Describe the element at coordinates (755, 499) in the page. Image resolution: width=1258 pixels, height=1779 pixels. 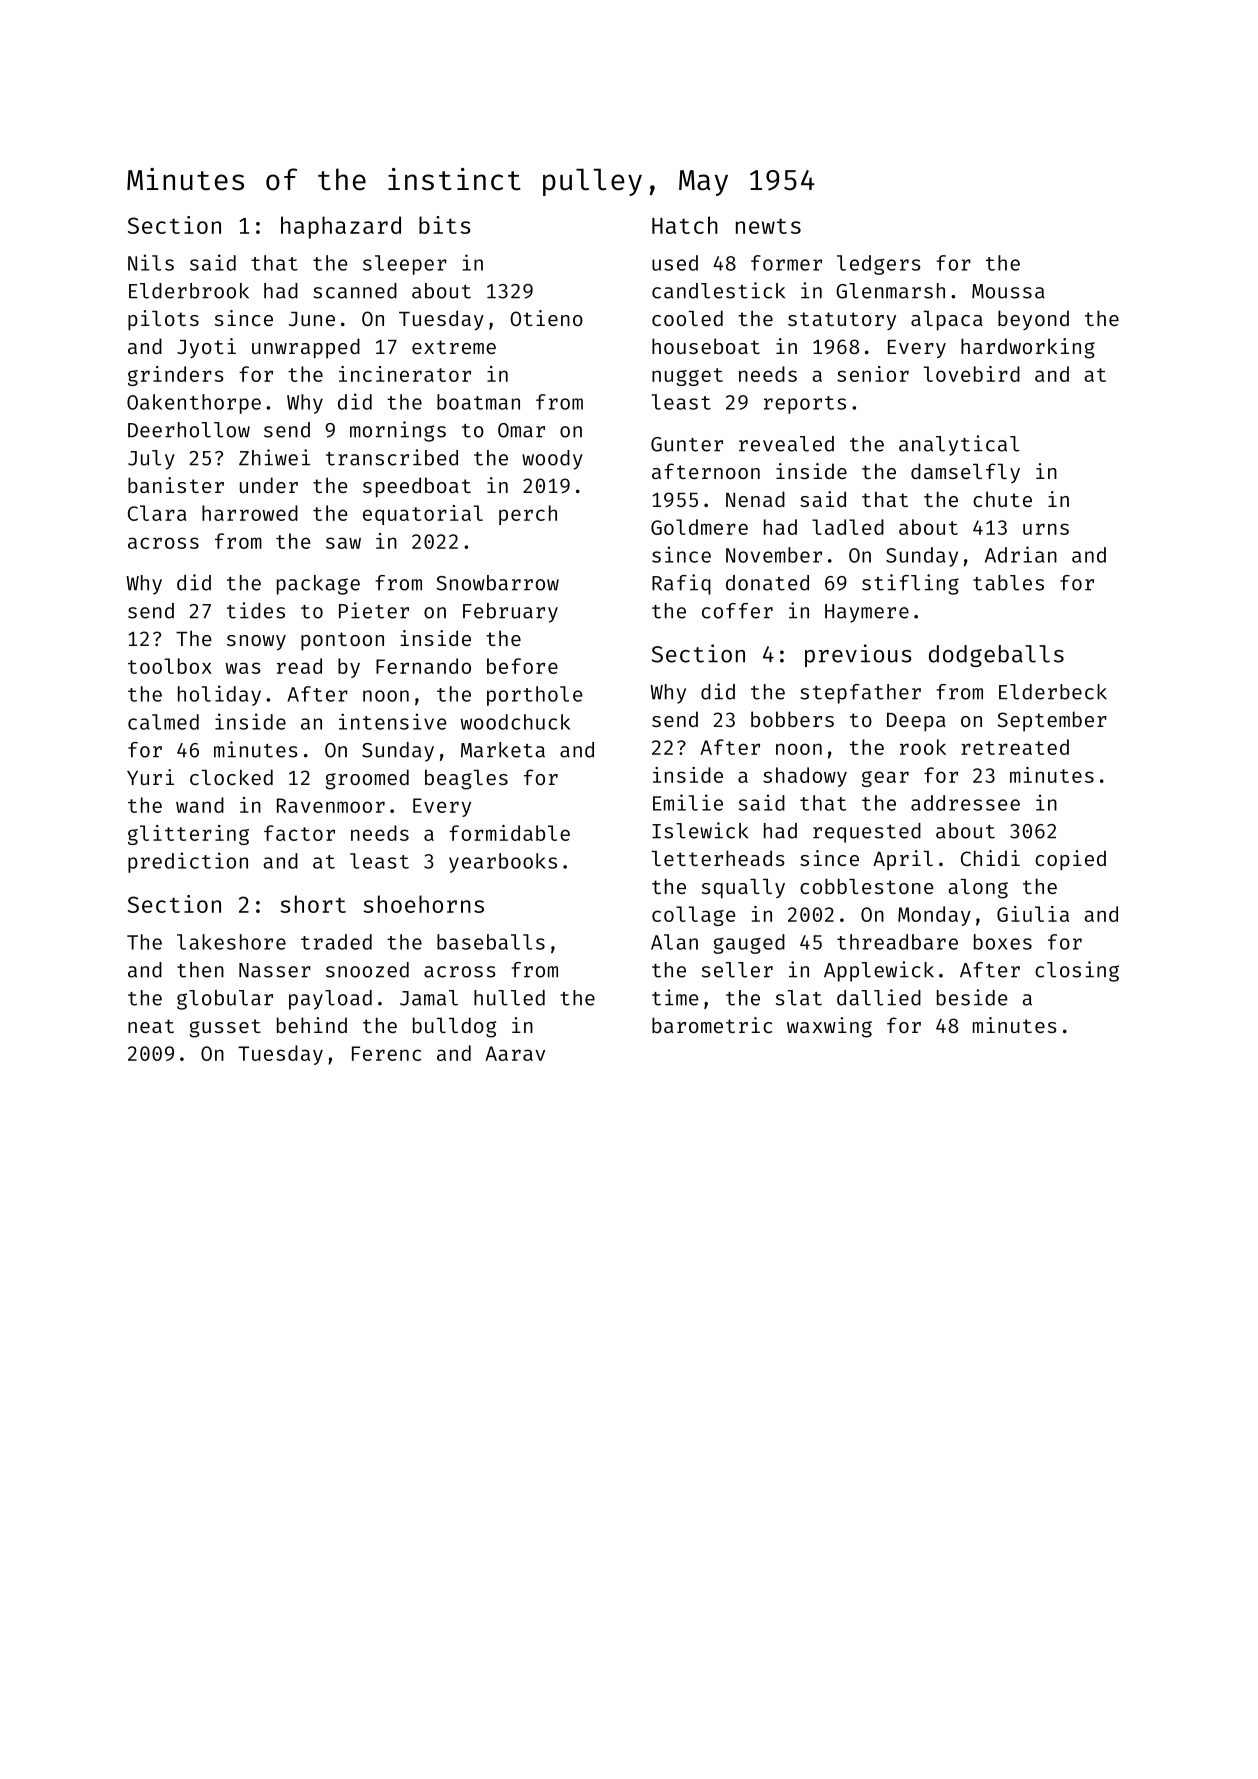
I see `Nenad` at that location.
